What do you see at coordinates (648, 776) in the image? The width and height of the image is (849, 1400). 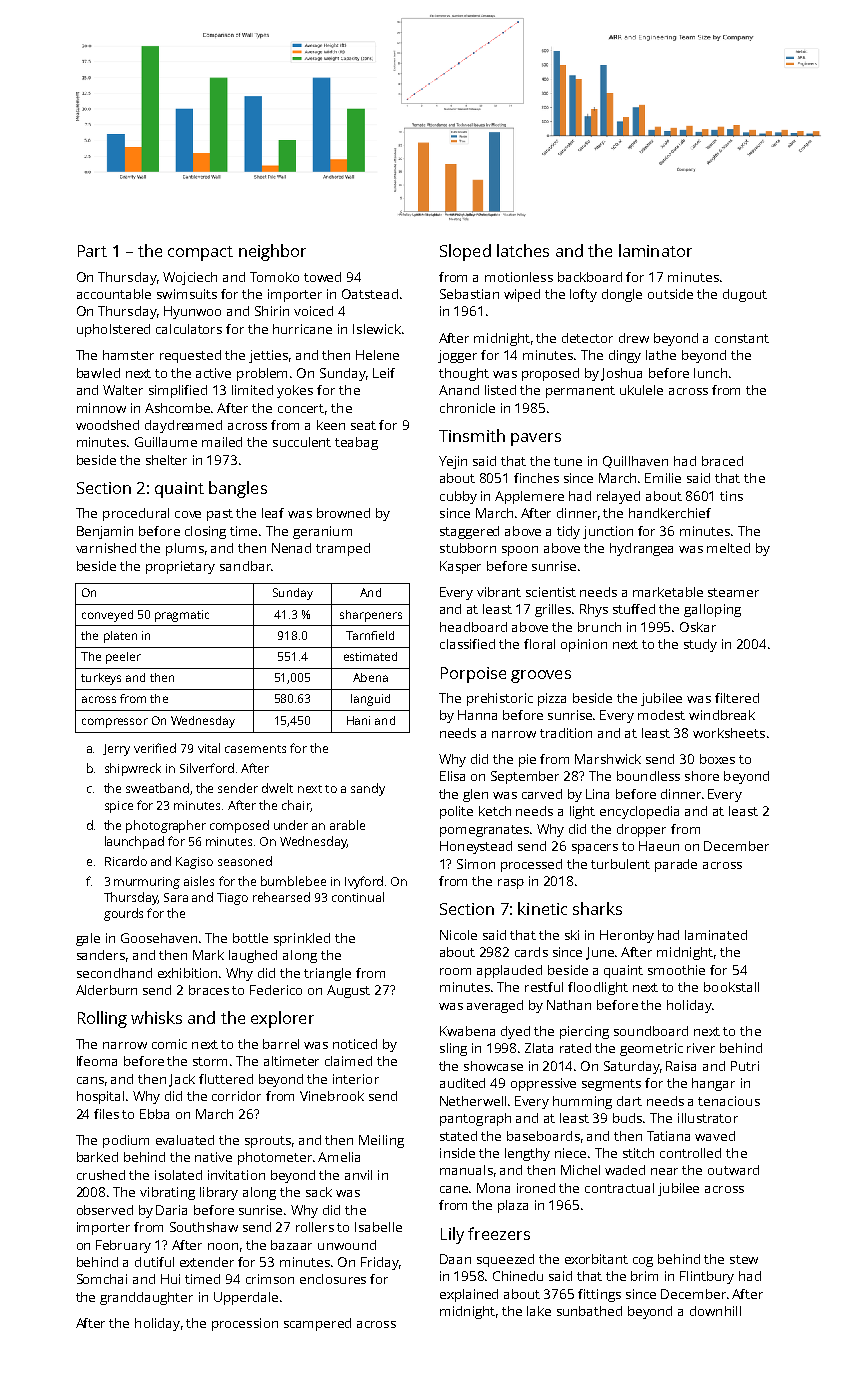 I see `boundless` at bounding box center [648, 776].
